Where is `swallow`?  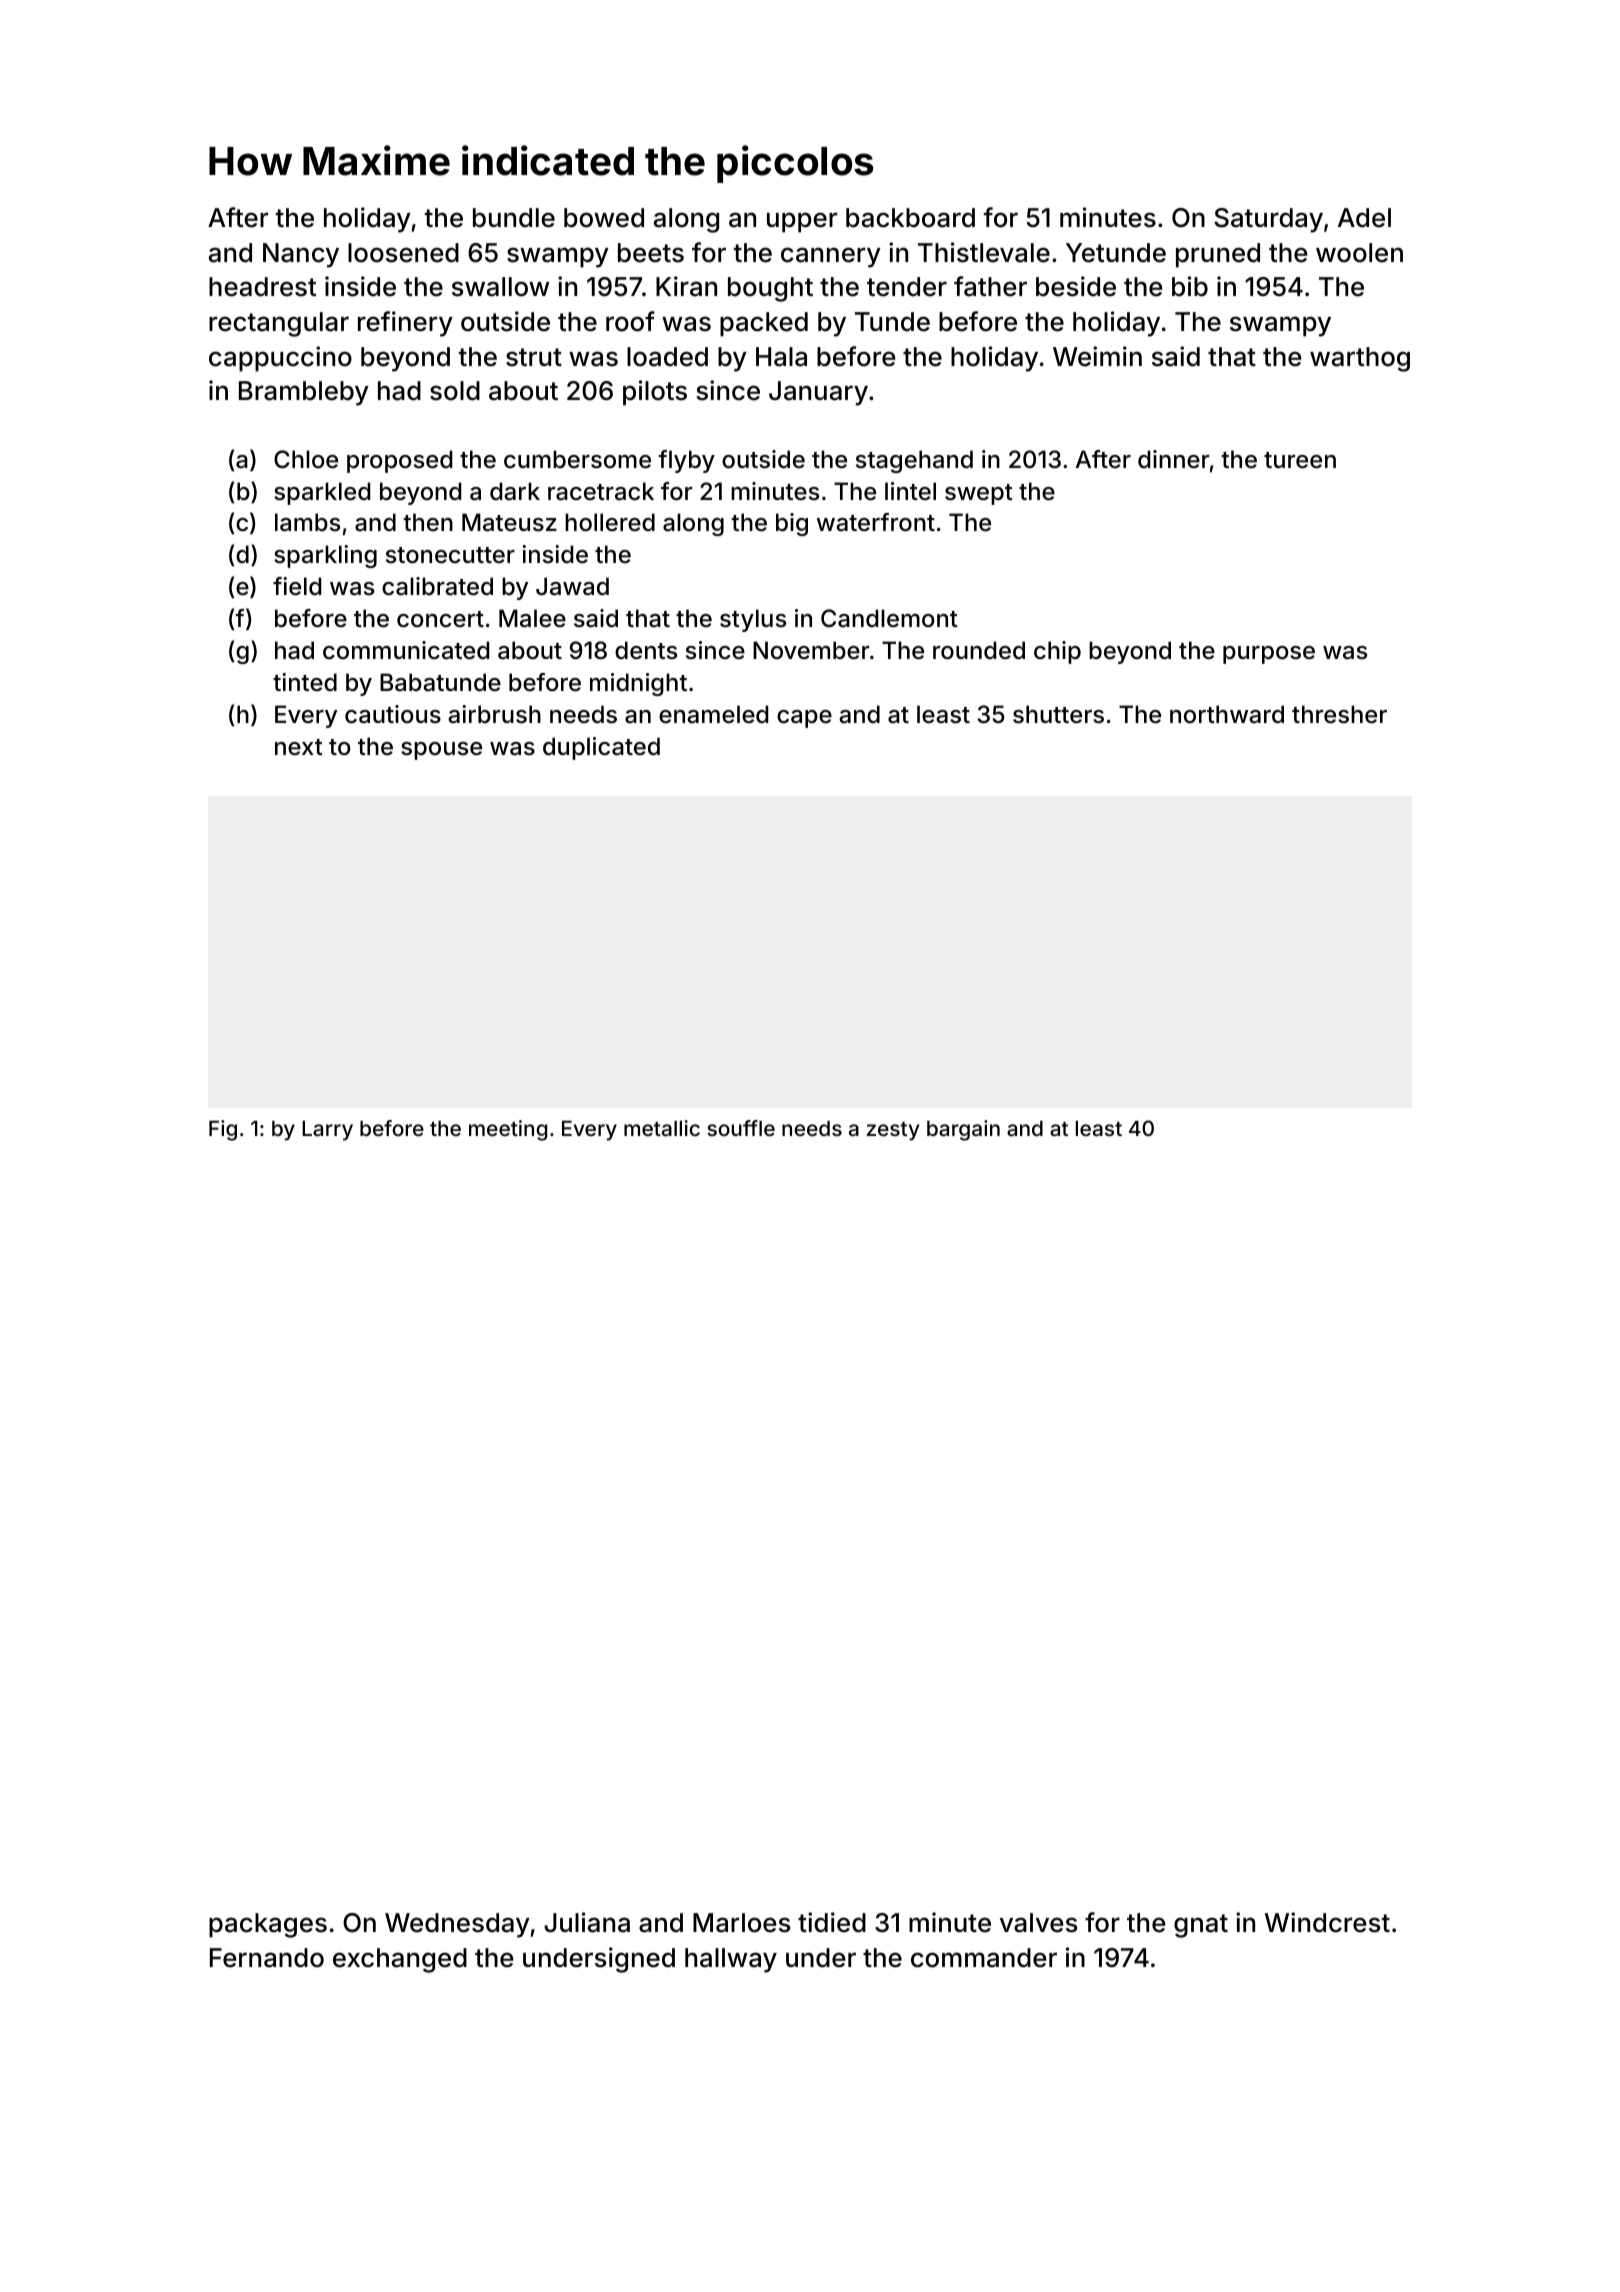 swallow is located at coordinates (501, 287).
